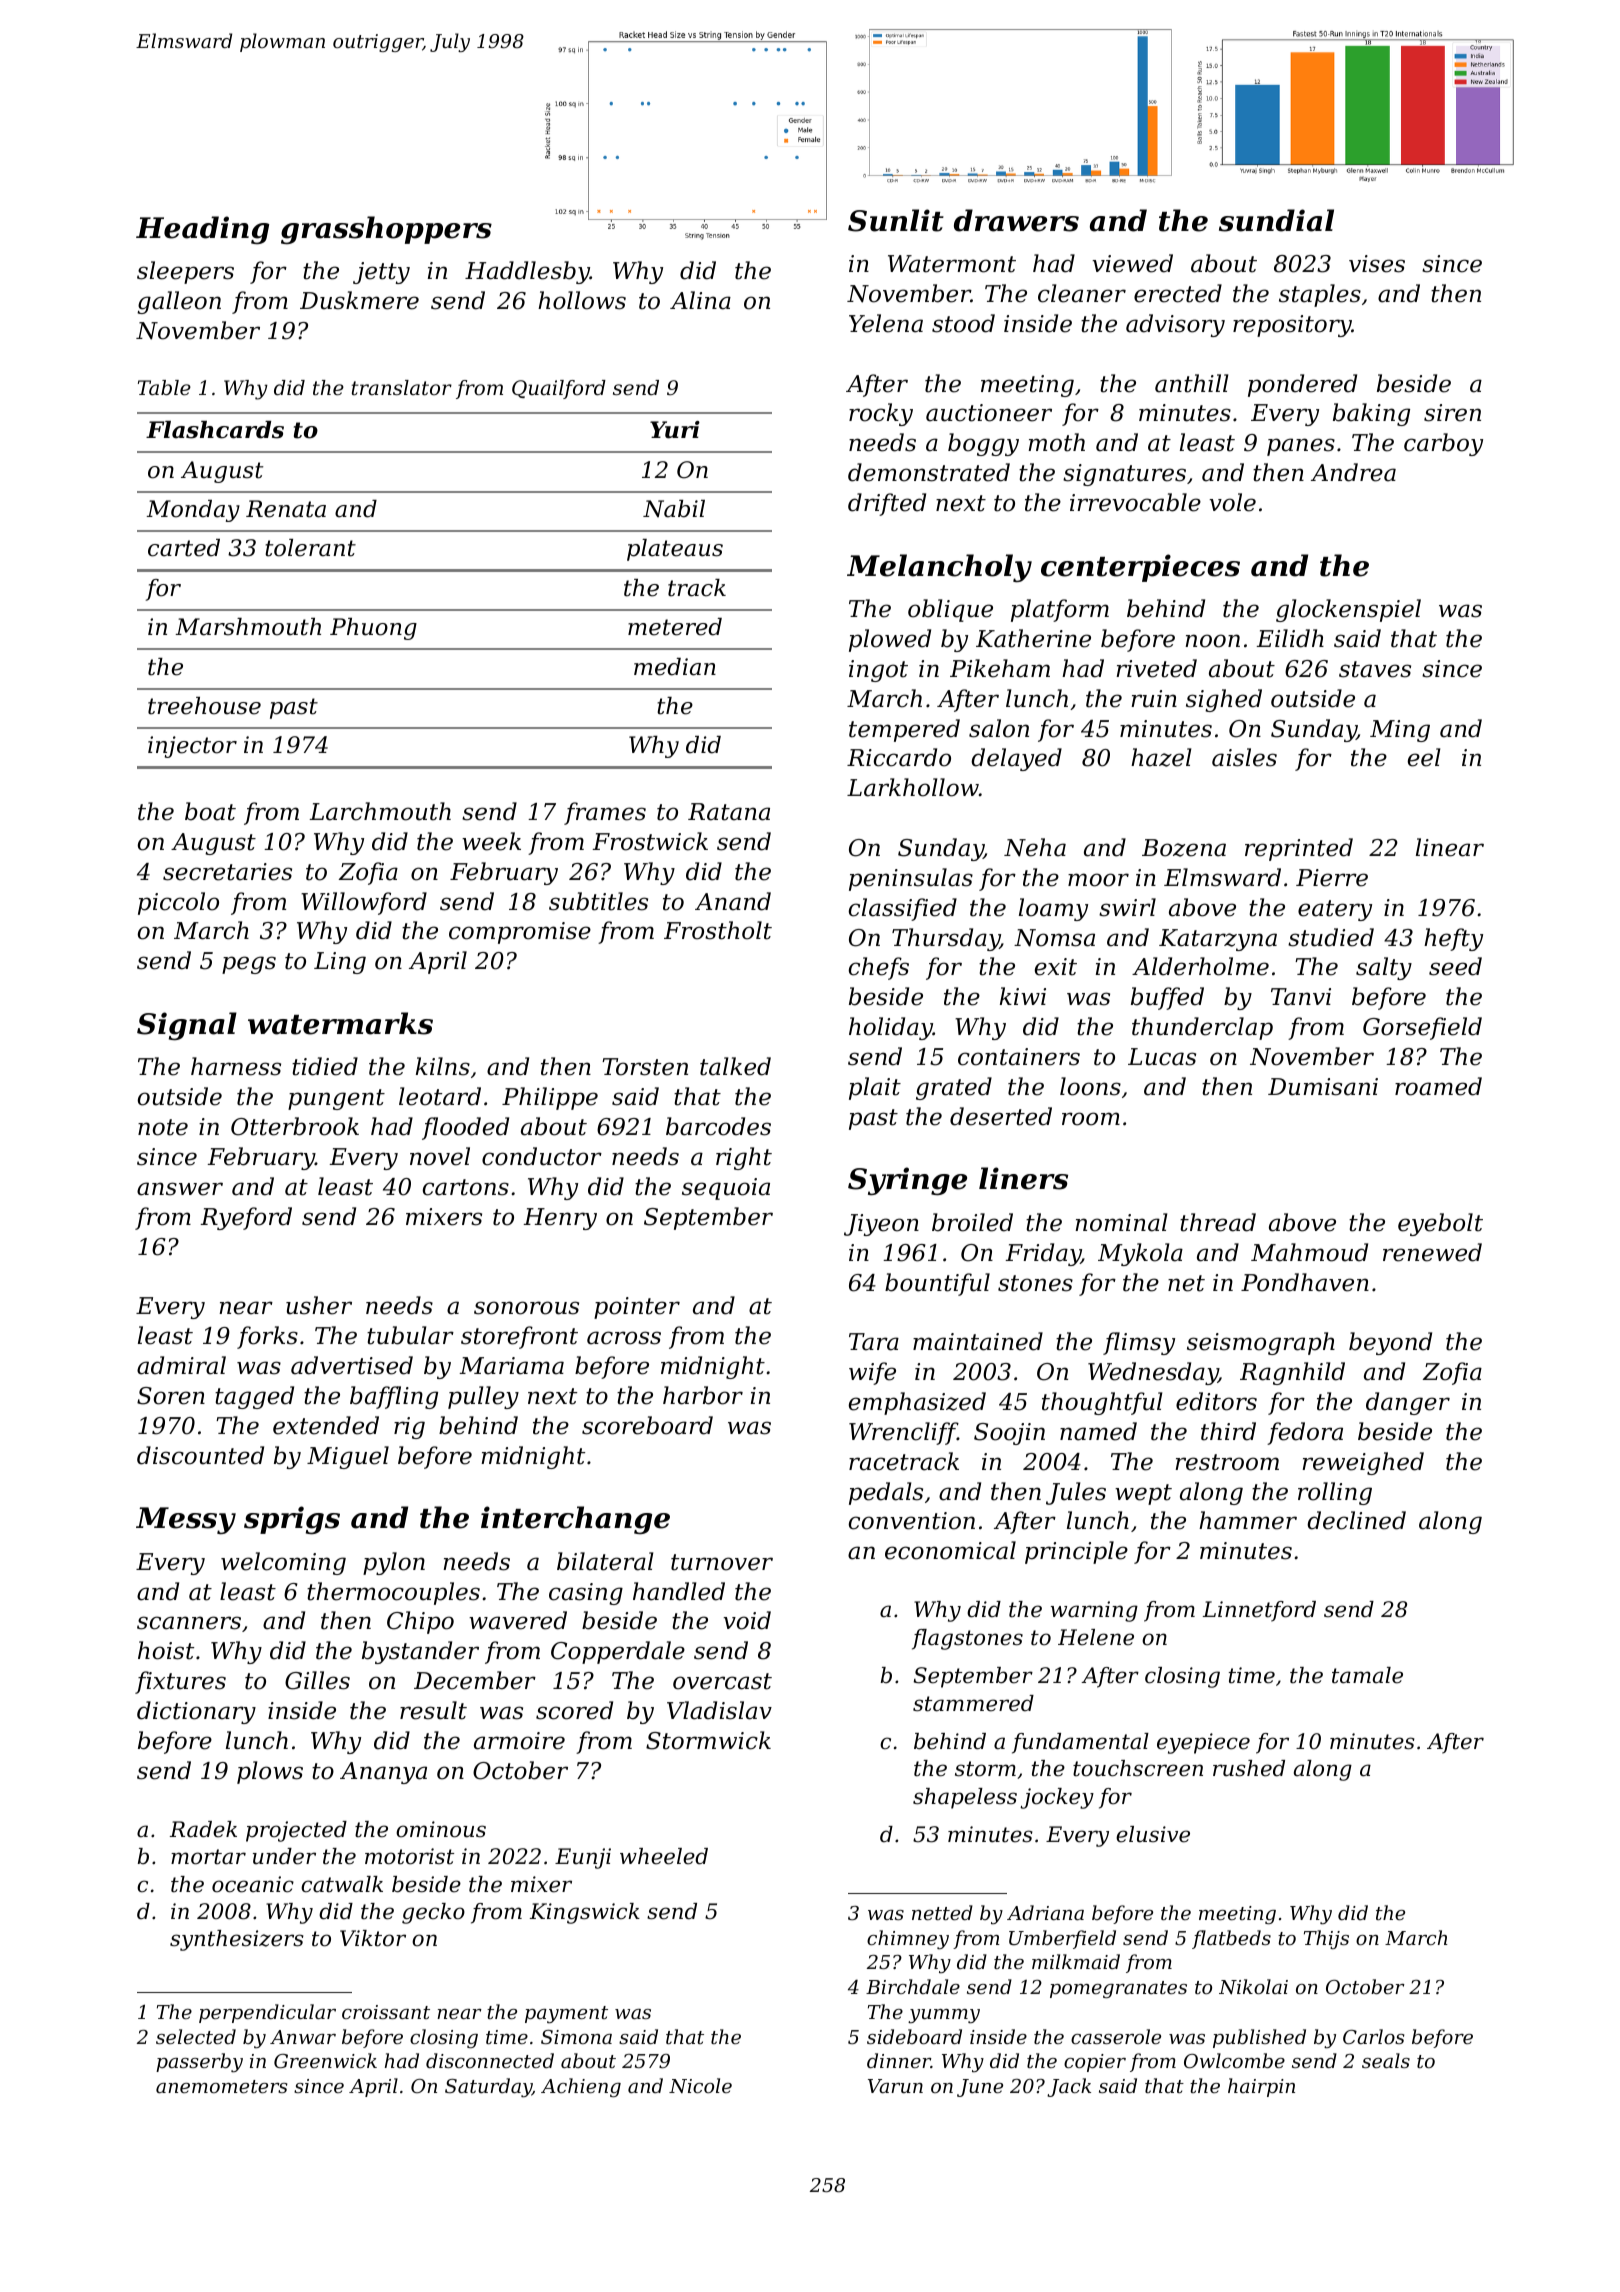 The height and width of the screenshot is (2292, 1620). What do you see at coordinates (872, 1373) in the screenshot?
I see `wife` at bounding box center [872, 1373].
